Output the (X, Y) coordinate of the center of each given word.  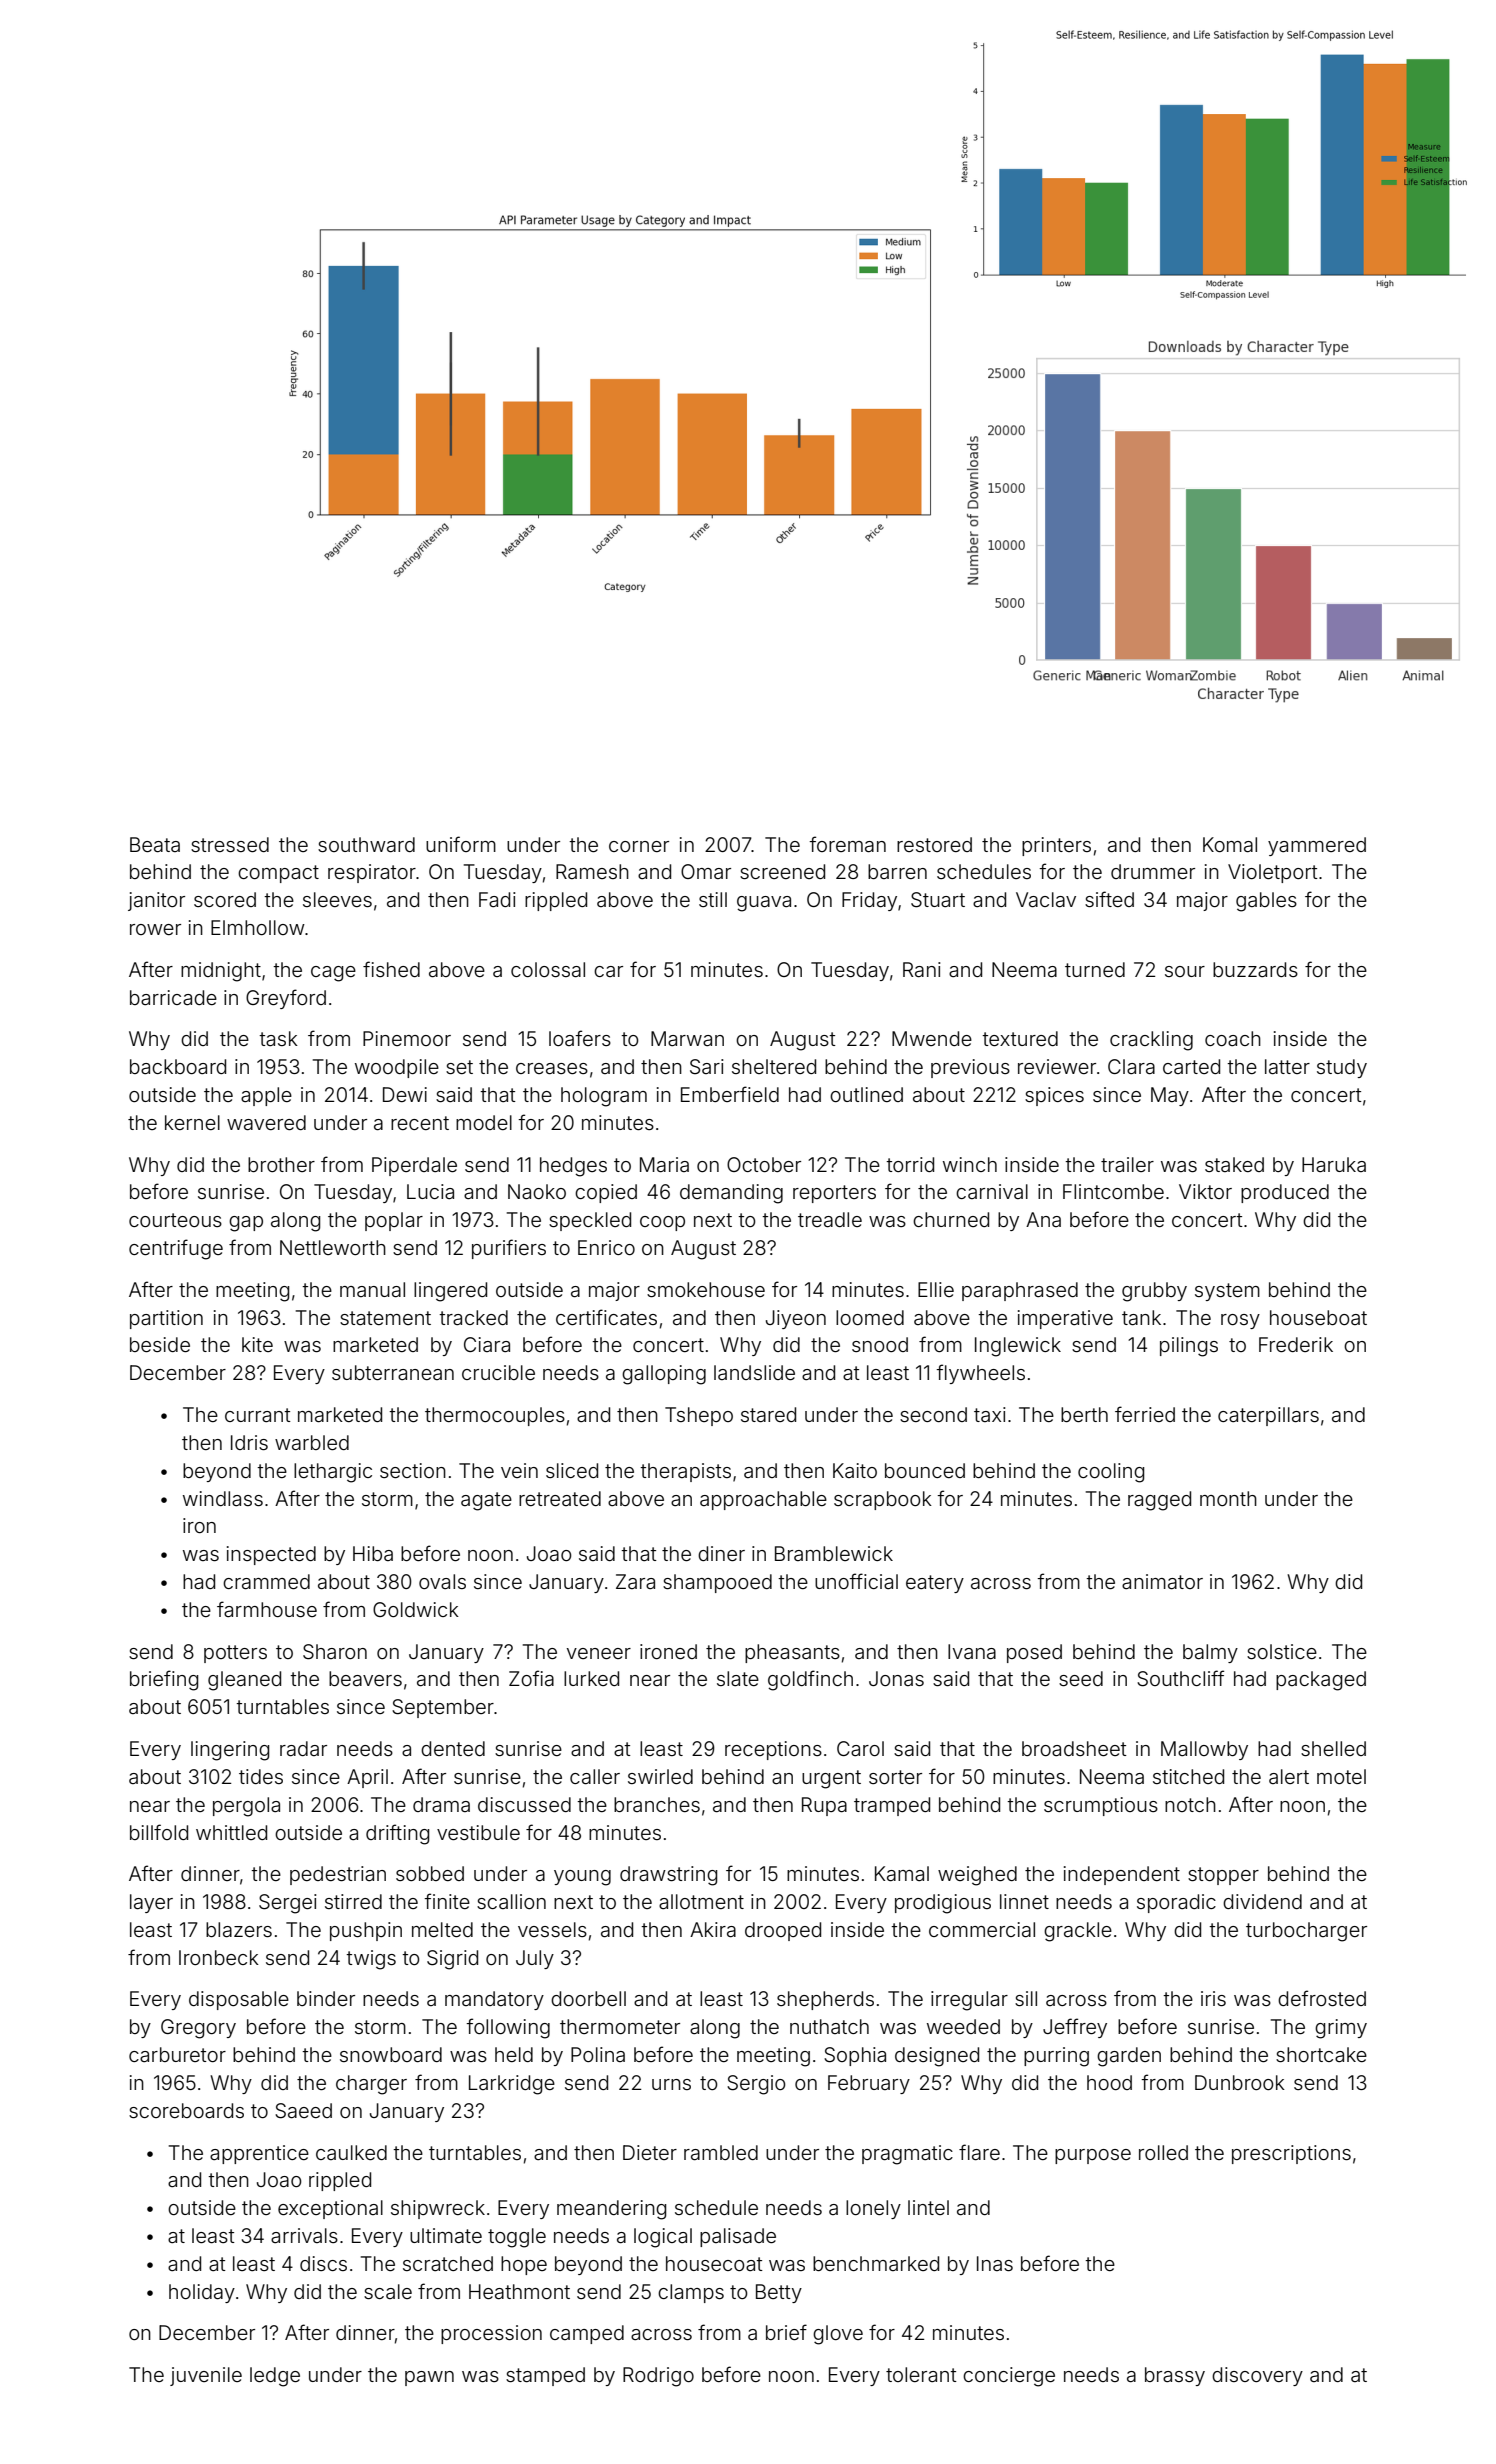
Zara (635, 1581)
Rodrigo (658, 2377)
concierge (1009, 2377)
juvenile (206, 2376)
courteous (175, 1220)
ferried (1145, 1414)
